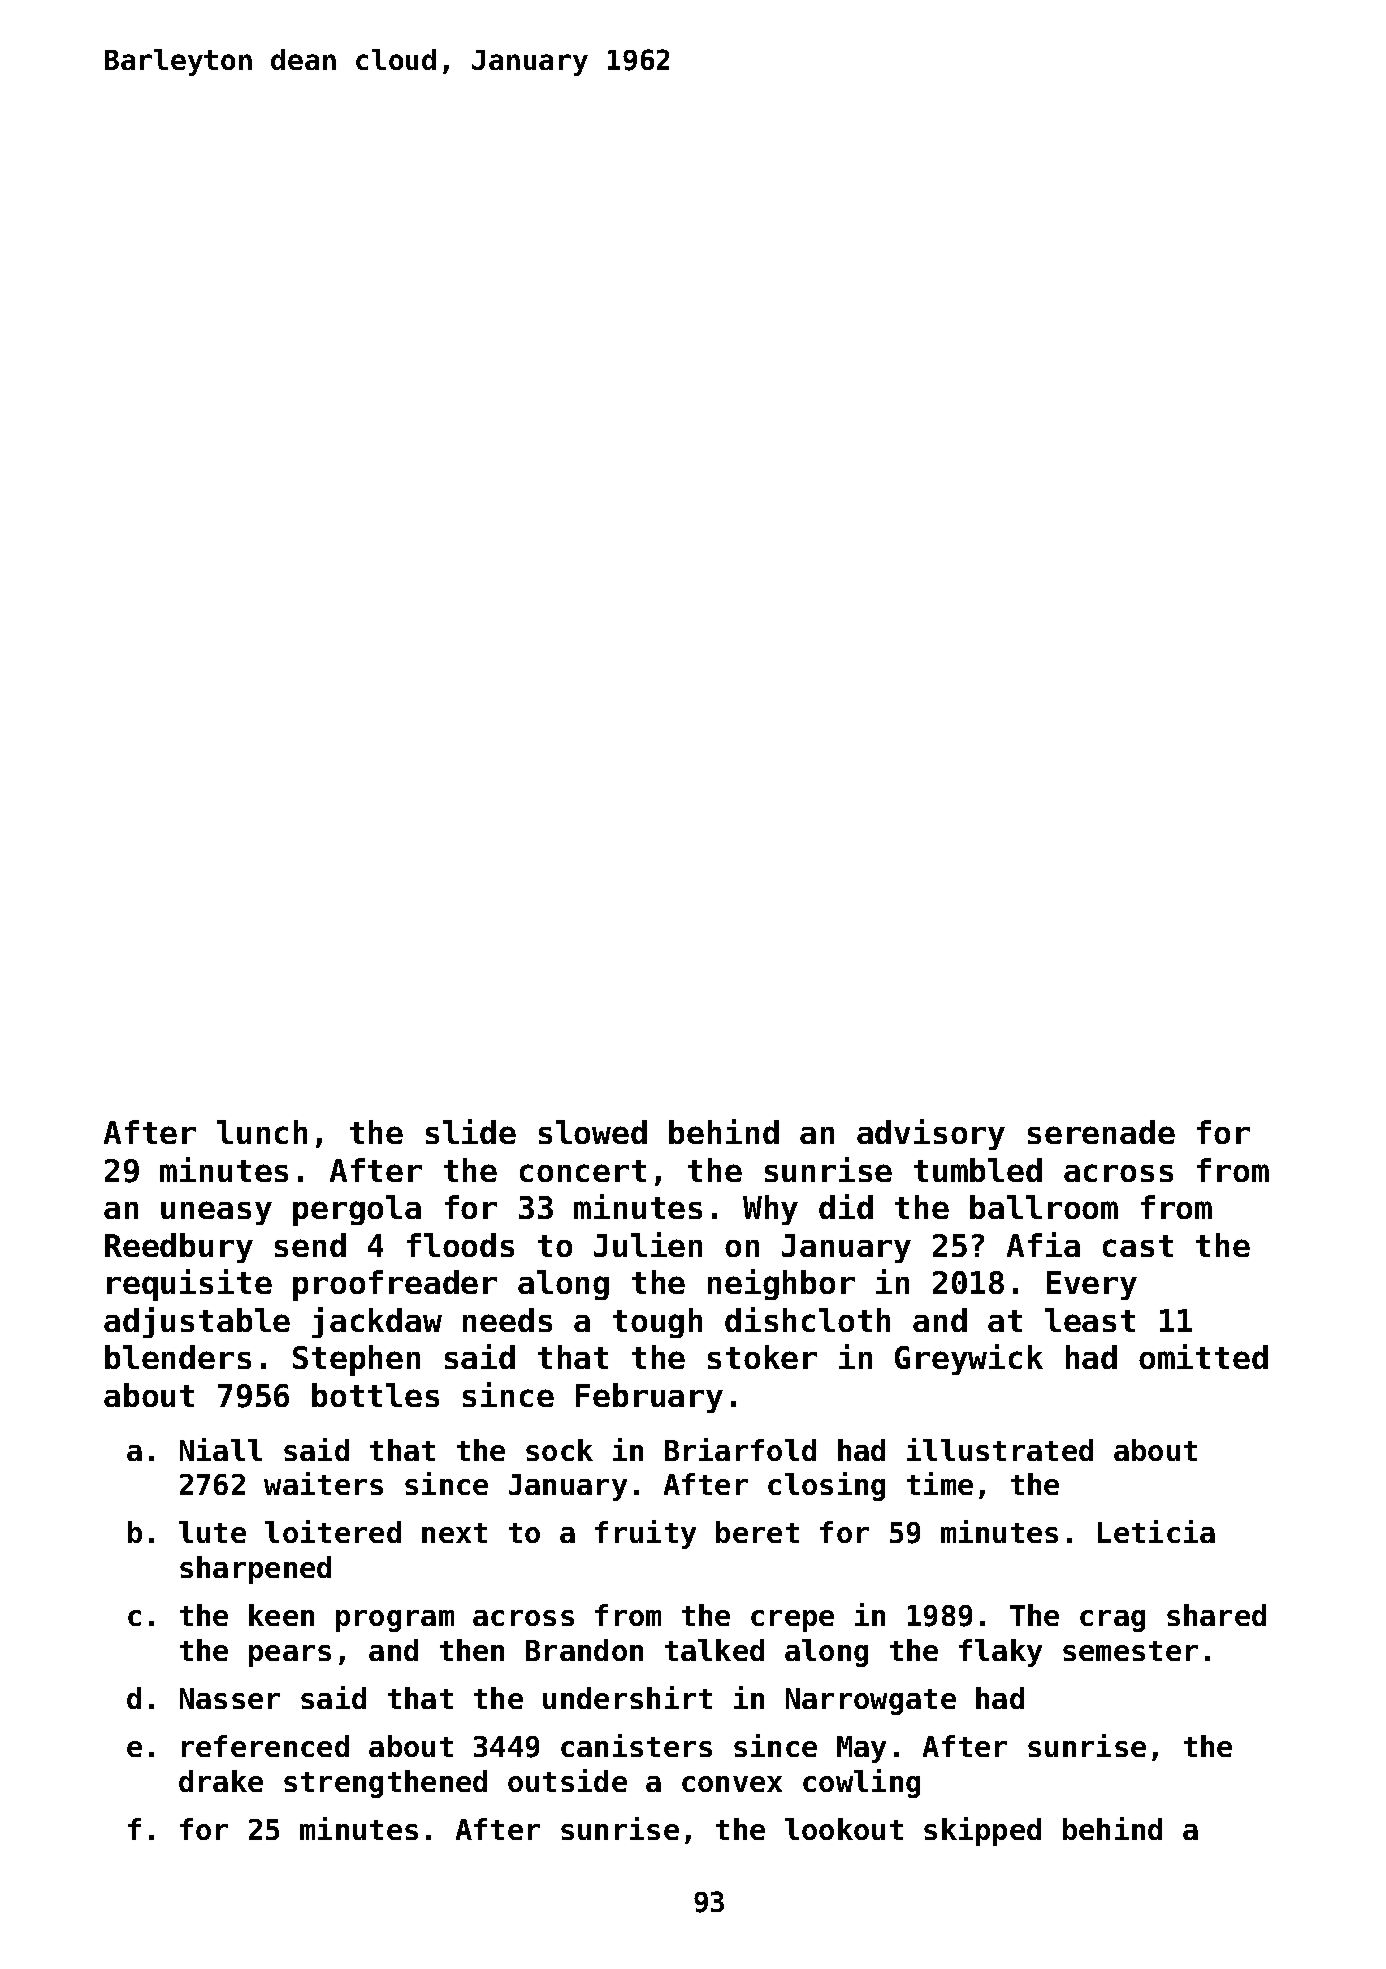 The width and height of the image is (1386, 1969). Describe the element at coordinates (265, 1746) in the image. I see `referenced` at that location.
